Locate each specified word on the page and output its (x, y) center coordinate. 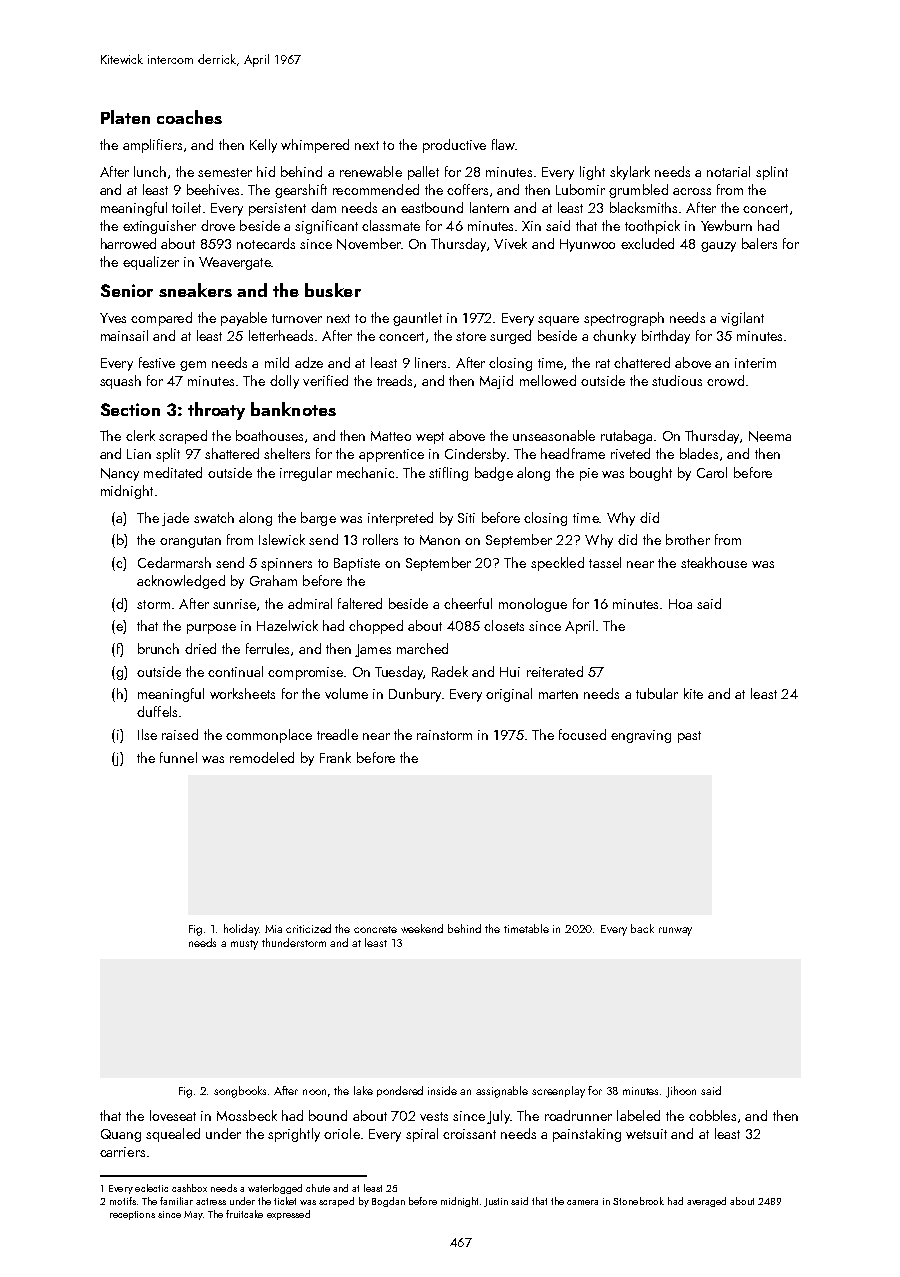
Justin (496, 1202)
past (689, 737)
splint (772, 173)
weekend (422, 928)
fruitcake (244, 1214)
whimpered (315, 146)
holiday (241, 930)
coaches (189, 117)
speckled (557, 564)
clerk (140, 435)
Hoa (680, 604)
